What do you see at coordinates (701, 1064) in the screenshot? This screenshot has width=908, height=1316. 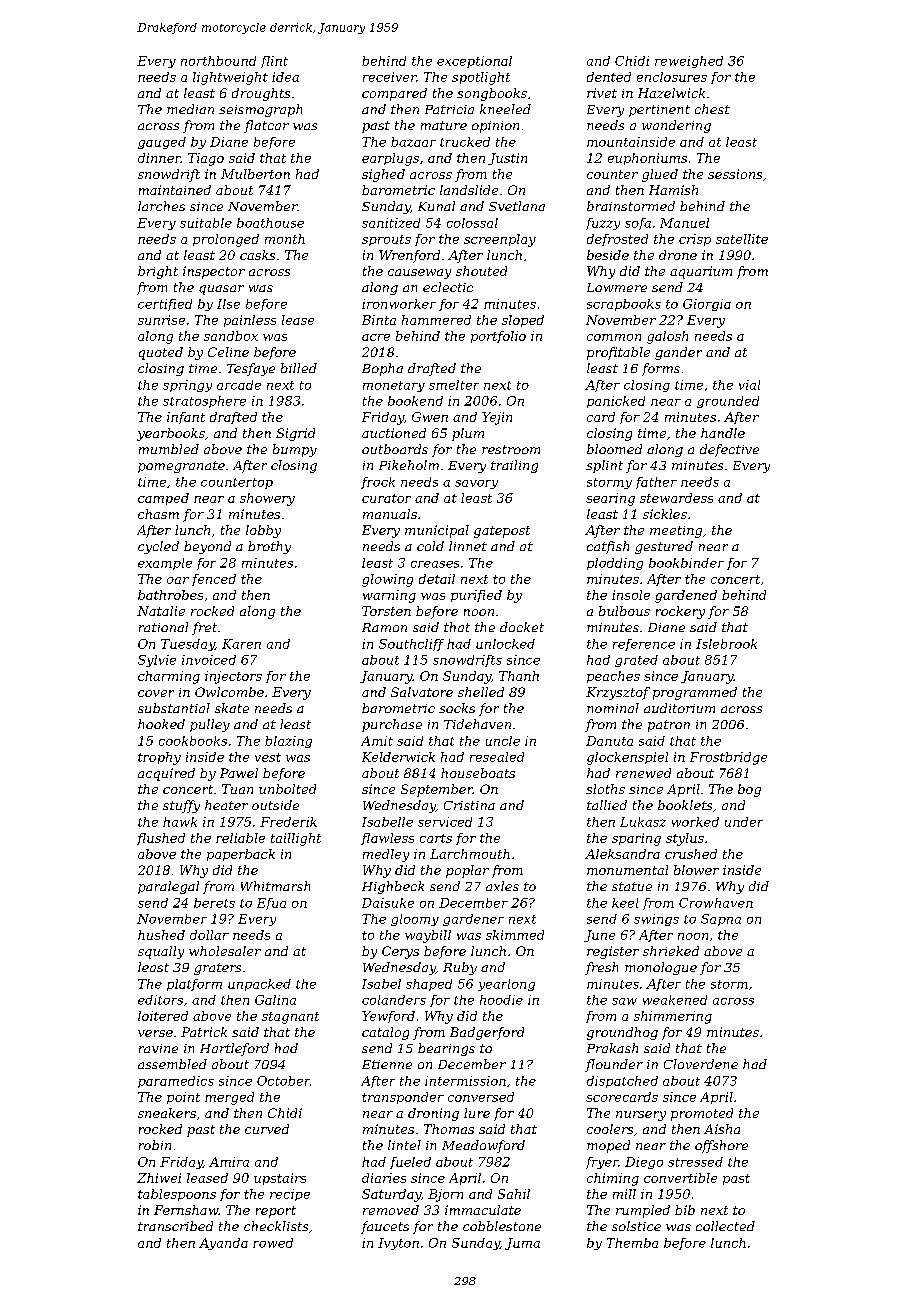 I see `Cloverdene` at bounding box center [701, 1064].
